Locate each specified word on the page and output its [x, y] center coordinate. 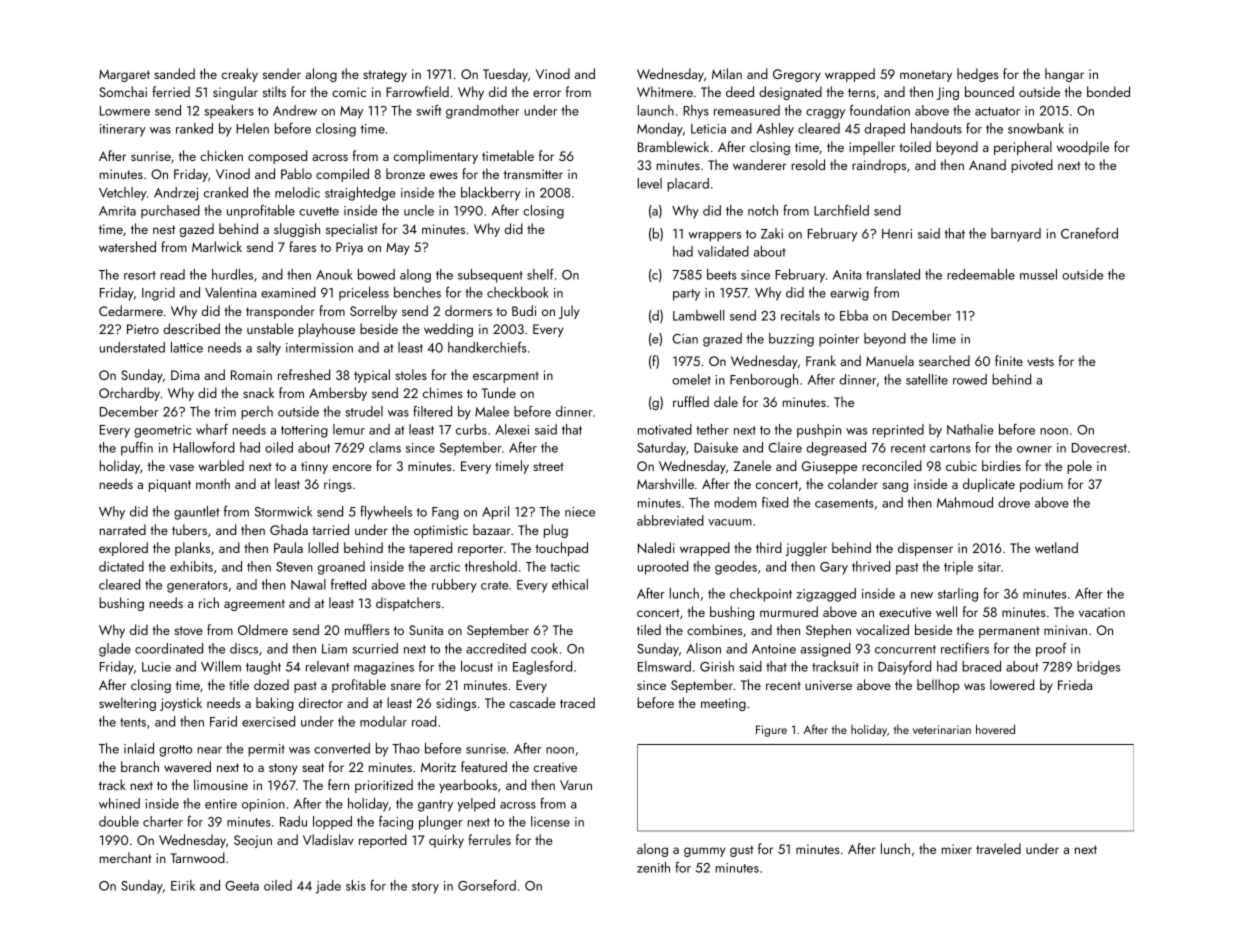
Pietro [143, 329]
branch [140, 766]
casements [844, 503]
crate [494, 585]
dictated [121, 566]
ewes [444, 175]
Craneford [1089, 233]
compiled [342, 175]
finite [1009, 360]
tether [712, 429]
